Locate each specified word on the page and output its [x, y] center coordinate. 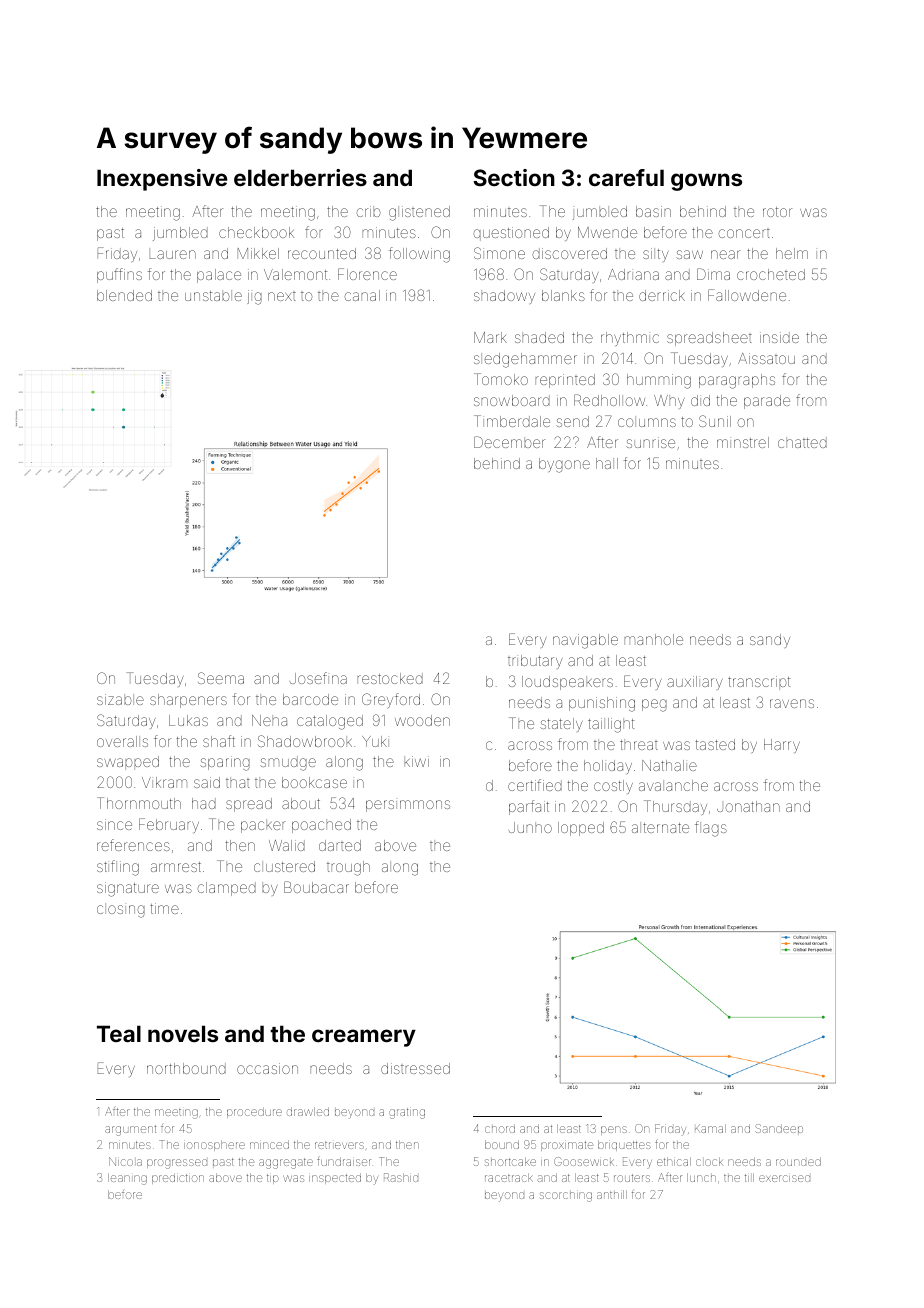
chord [500, 1128]
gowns [706, 182]
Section [514, 177]
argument [130, 1130]
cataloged [330, 722]
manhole [653, 639]
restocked [390, 678]
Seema [221, 678]
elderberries [300, 177]
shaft [219, 741]
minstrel [743, 442]
